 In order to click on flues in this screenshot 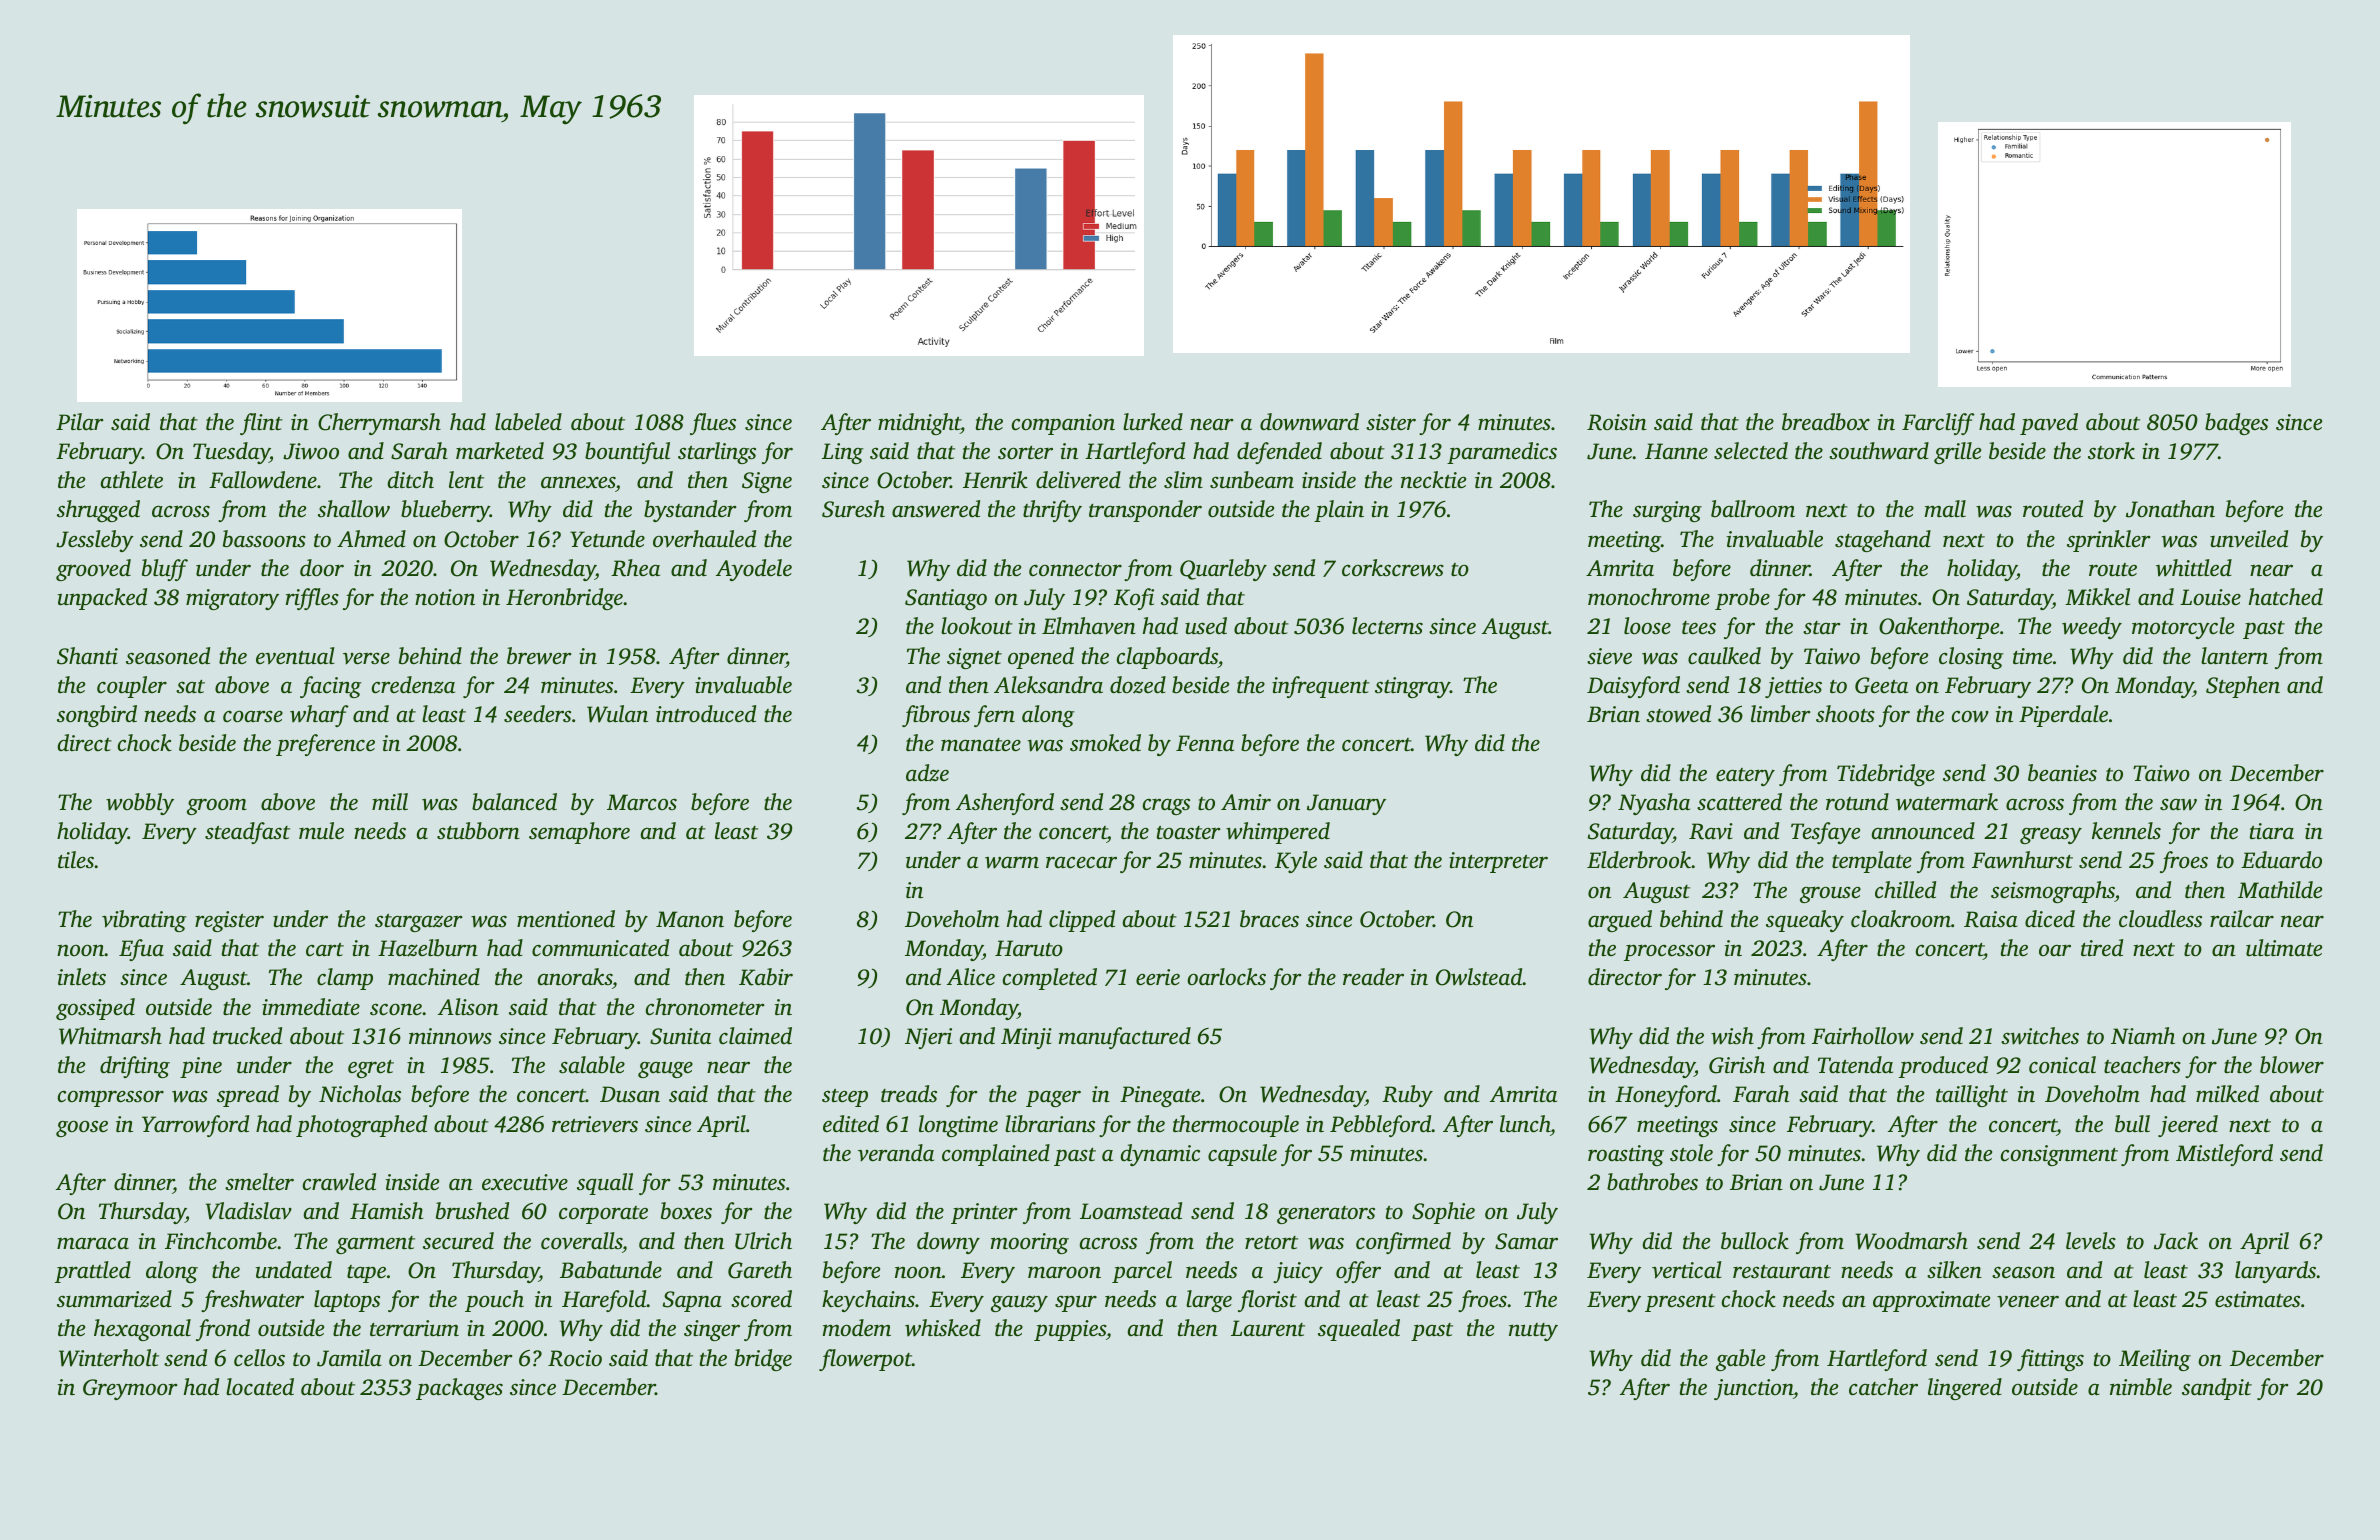, I will do `click(713, 424)`.
